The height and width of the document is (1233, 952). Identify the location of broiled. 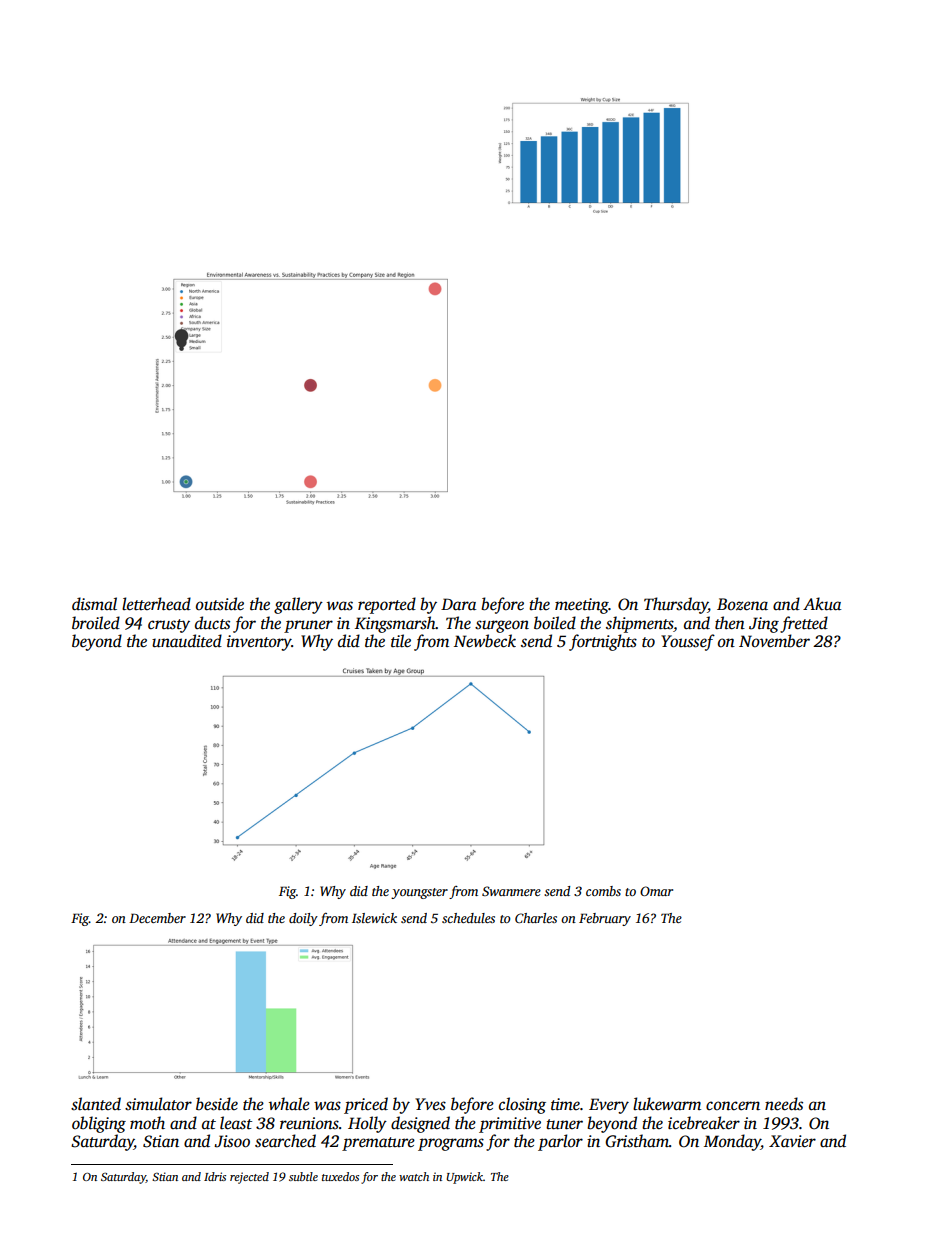
(96, 623).
